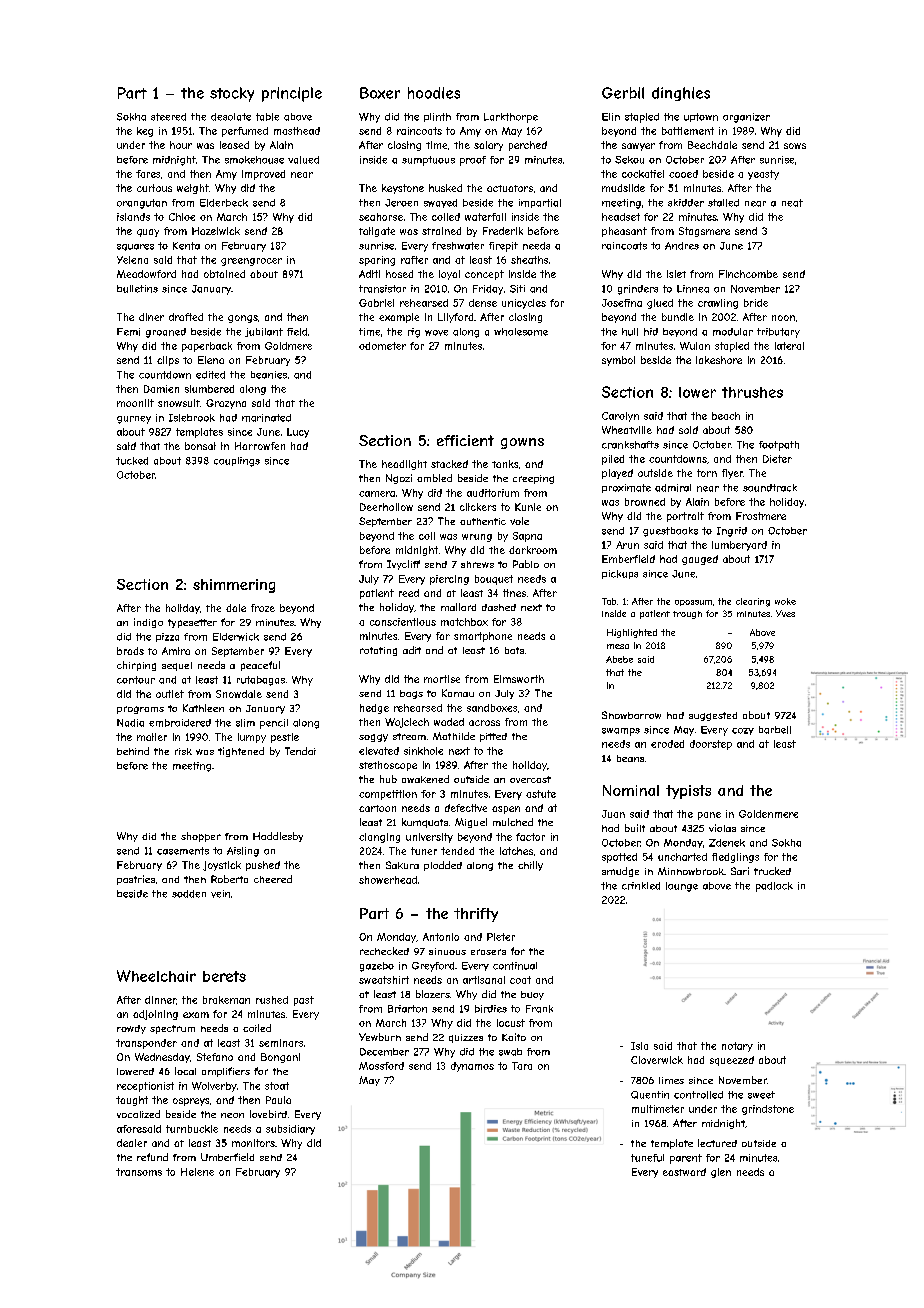 This screenshot has height=1308, width=924. Describe the element at coordinates (414, 333) in the screenshot. I see `rig` at that location.
